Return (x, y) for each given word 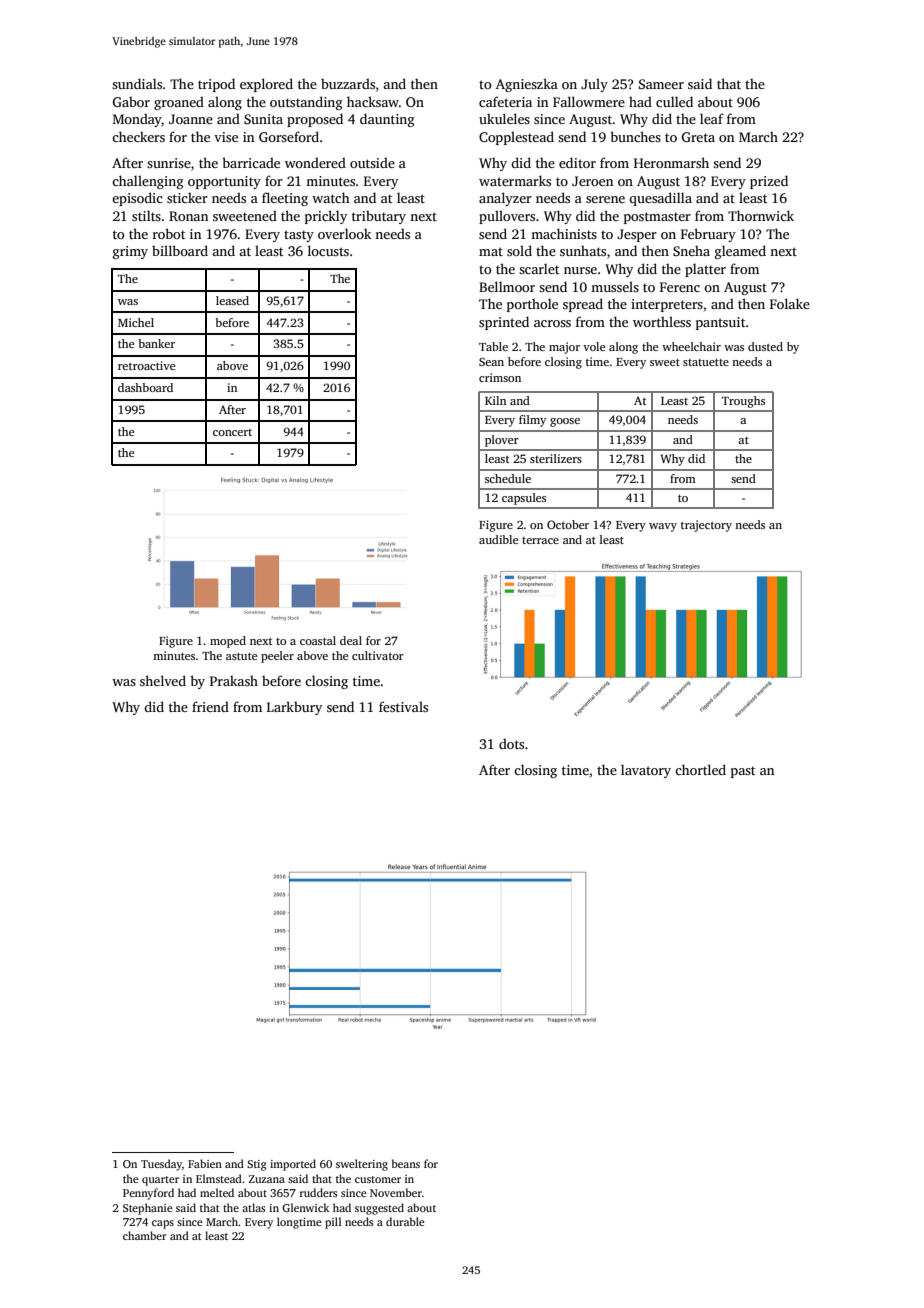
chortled (700, 769)
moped (228, 642)
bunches (635, 136)
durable (405, 1221)
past (743, 772)
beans (406, 1163)
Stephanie (148, 1209)
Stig (256, 1165)
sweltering (362, 1165)
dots (511, 743)
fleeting (285, 199)
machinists (564, 233)
